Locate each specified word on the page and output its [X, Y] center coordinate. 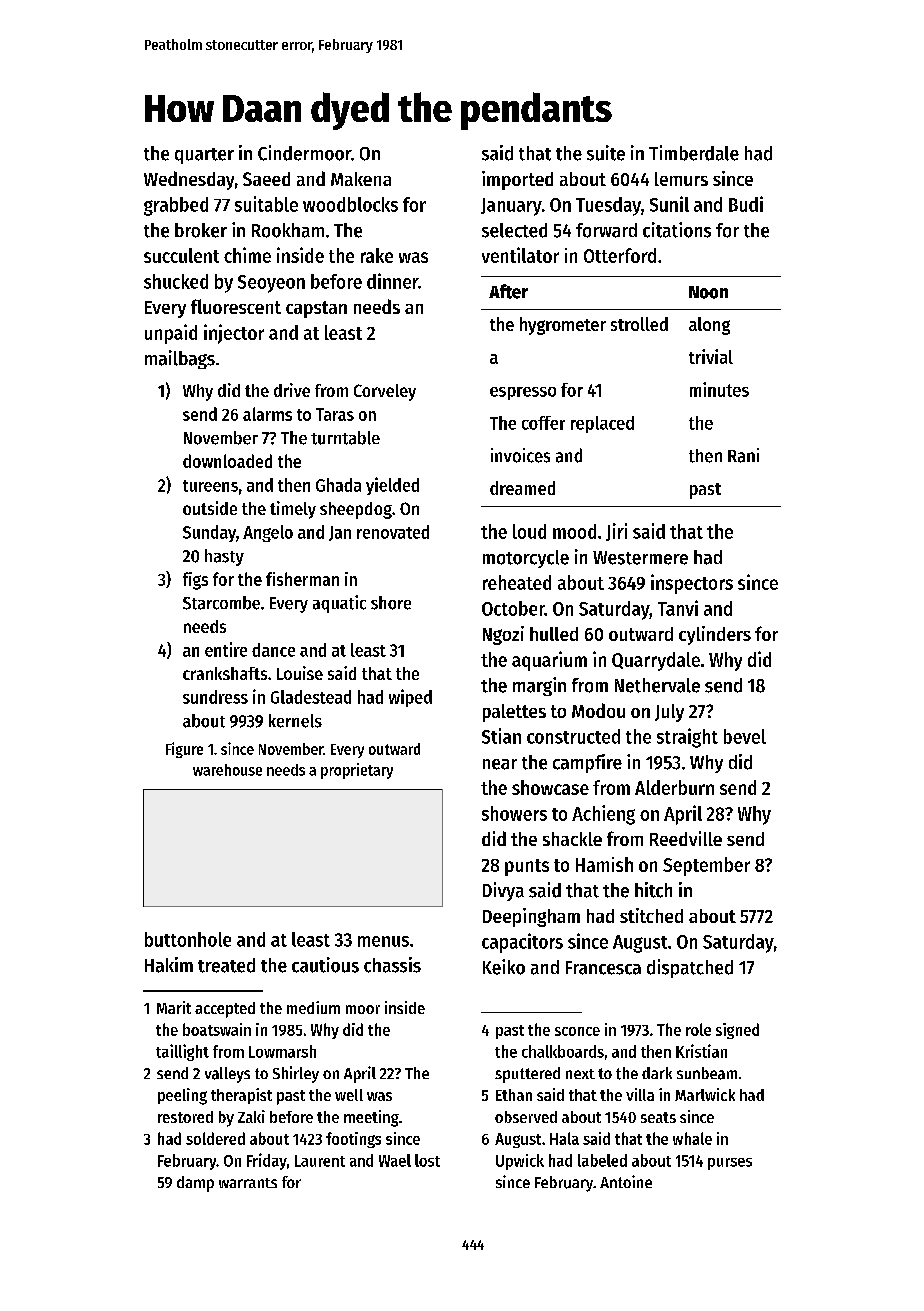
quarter [204, 156]
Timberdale [694, 153]
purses [730, 1164]
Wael [395, 1160]
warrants [248, 1183]
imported [517, 180]
